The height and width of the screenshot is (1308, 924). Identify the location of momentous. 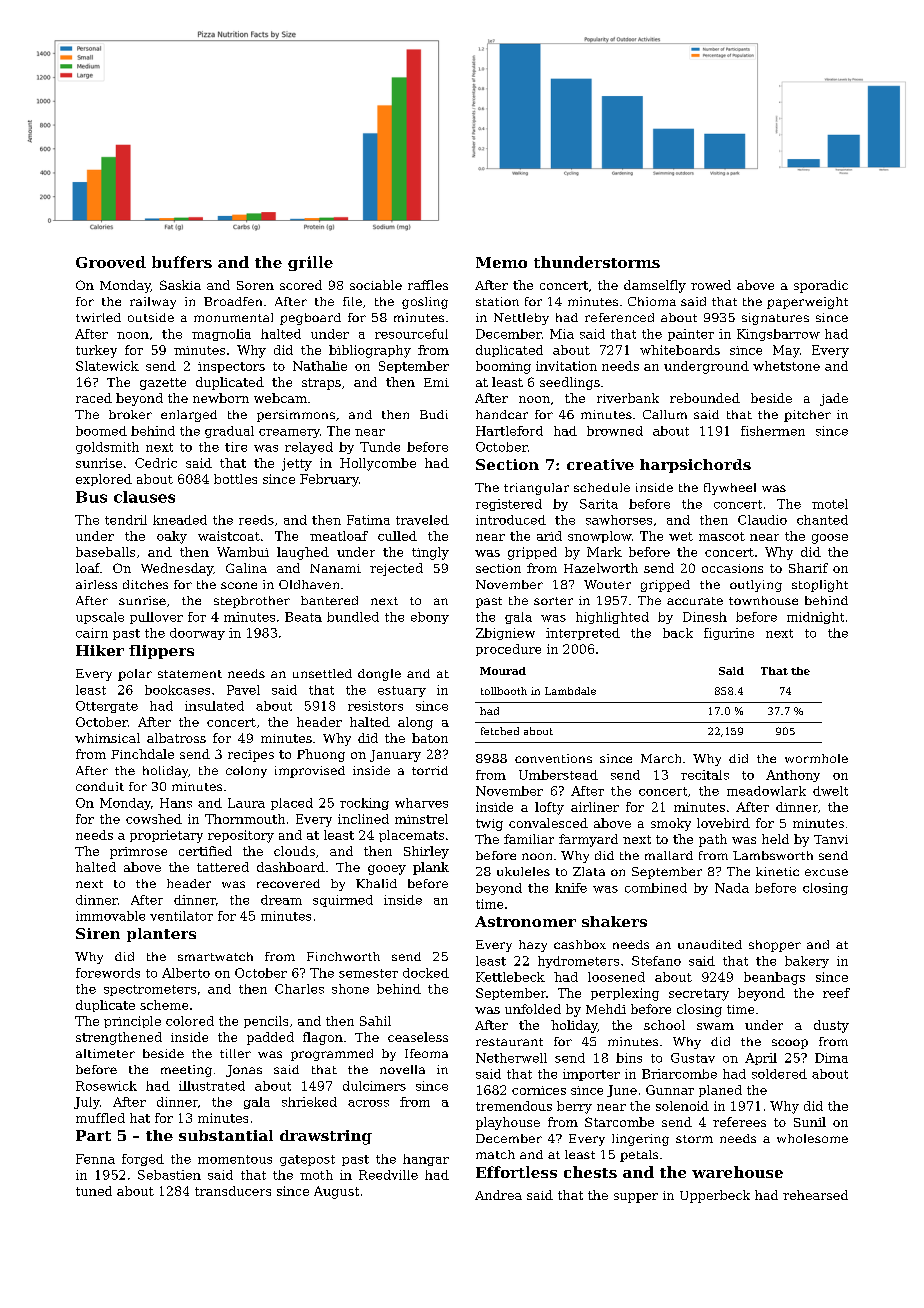
(235, 1159).
